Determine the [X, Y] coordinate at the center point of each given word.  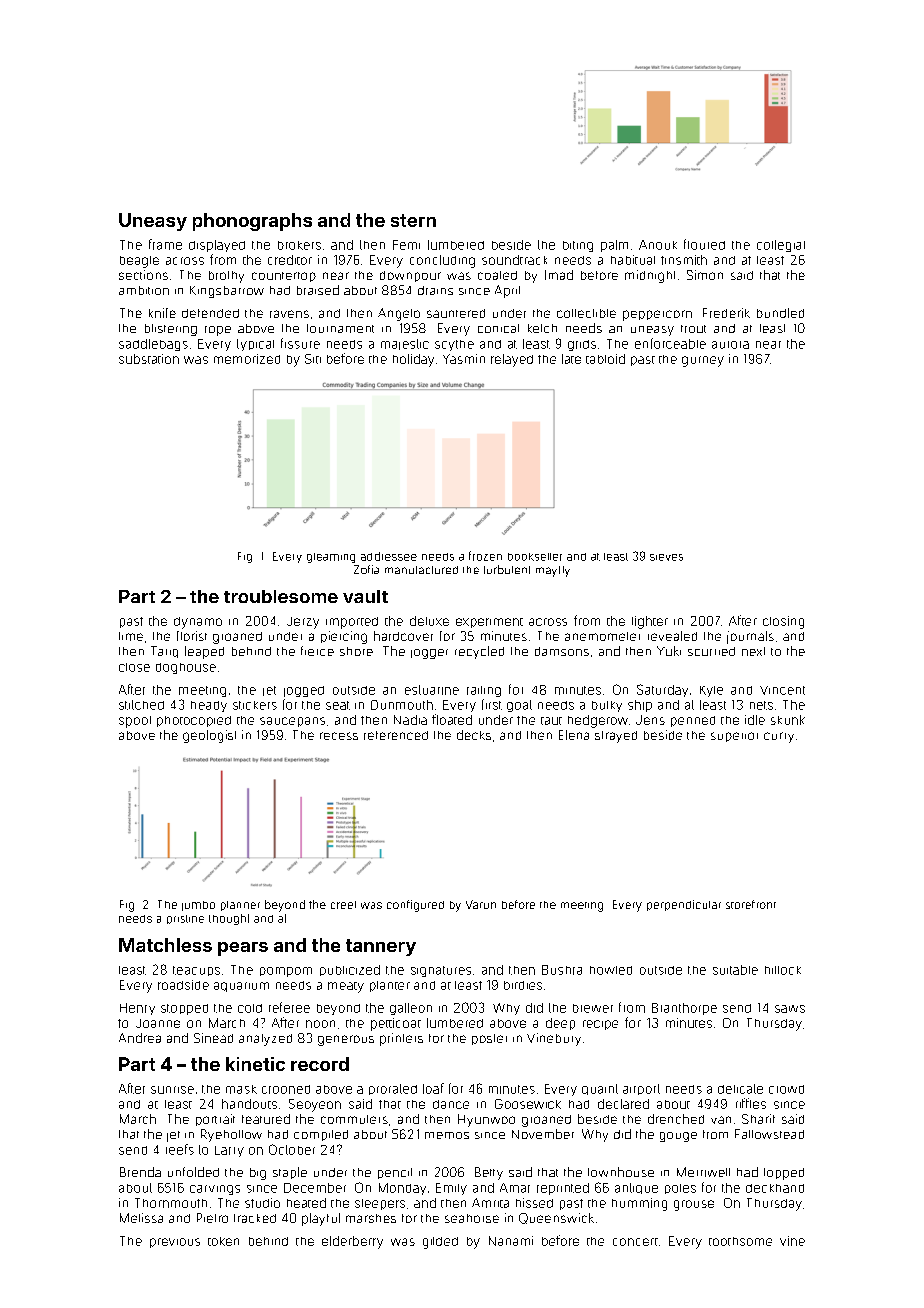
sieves [666, 557]
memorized [247, 359]
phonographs [252, 222]
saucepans [292, 722]
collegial [781, 246]
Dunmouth [402, 705]
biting [578, 246]
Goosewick [528, 1104]
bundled [780, 313]
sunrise [172, 1090]
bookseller [535, 557]
